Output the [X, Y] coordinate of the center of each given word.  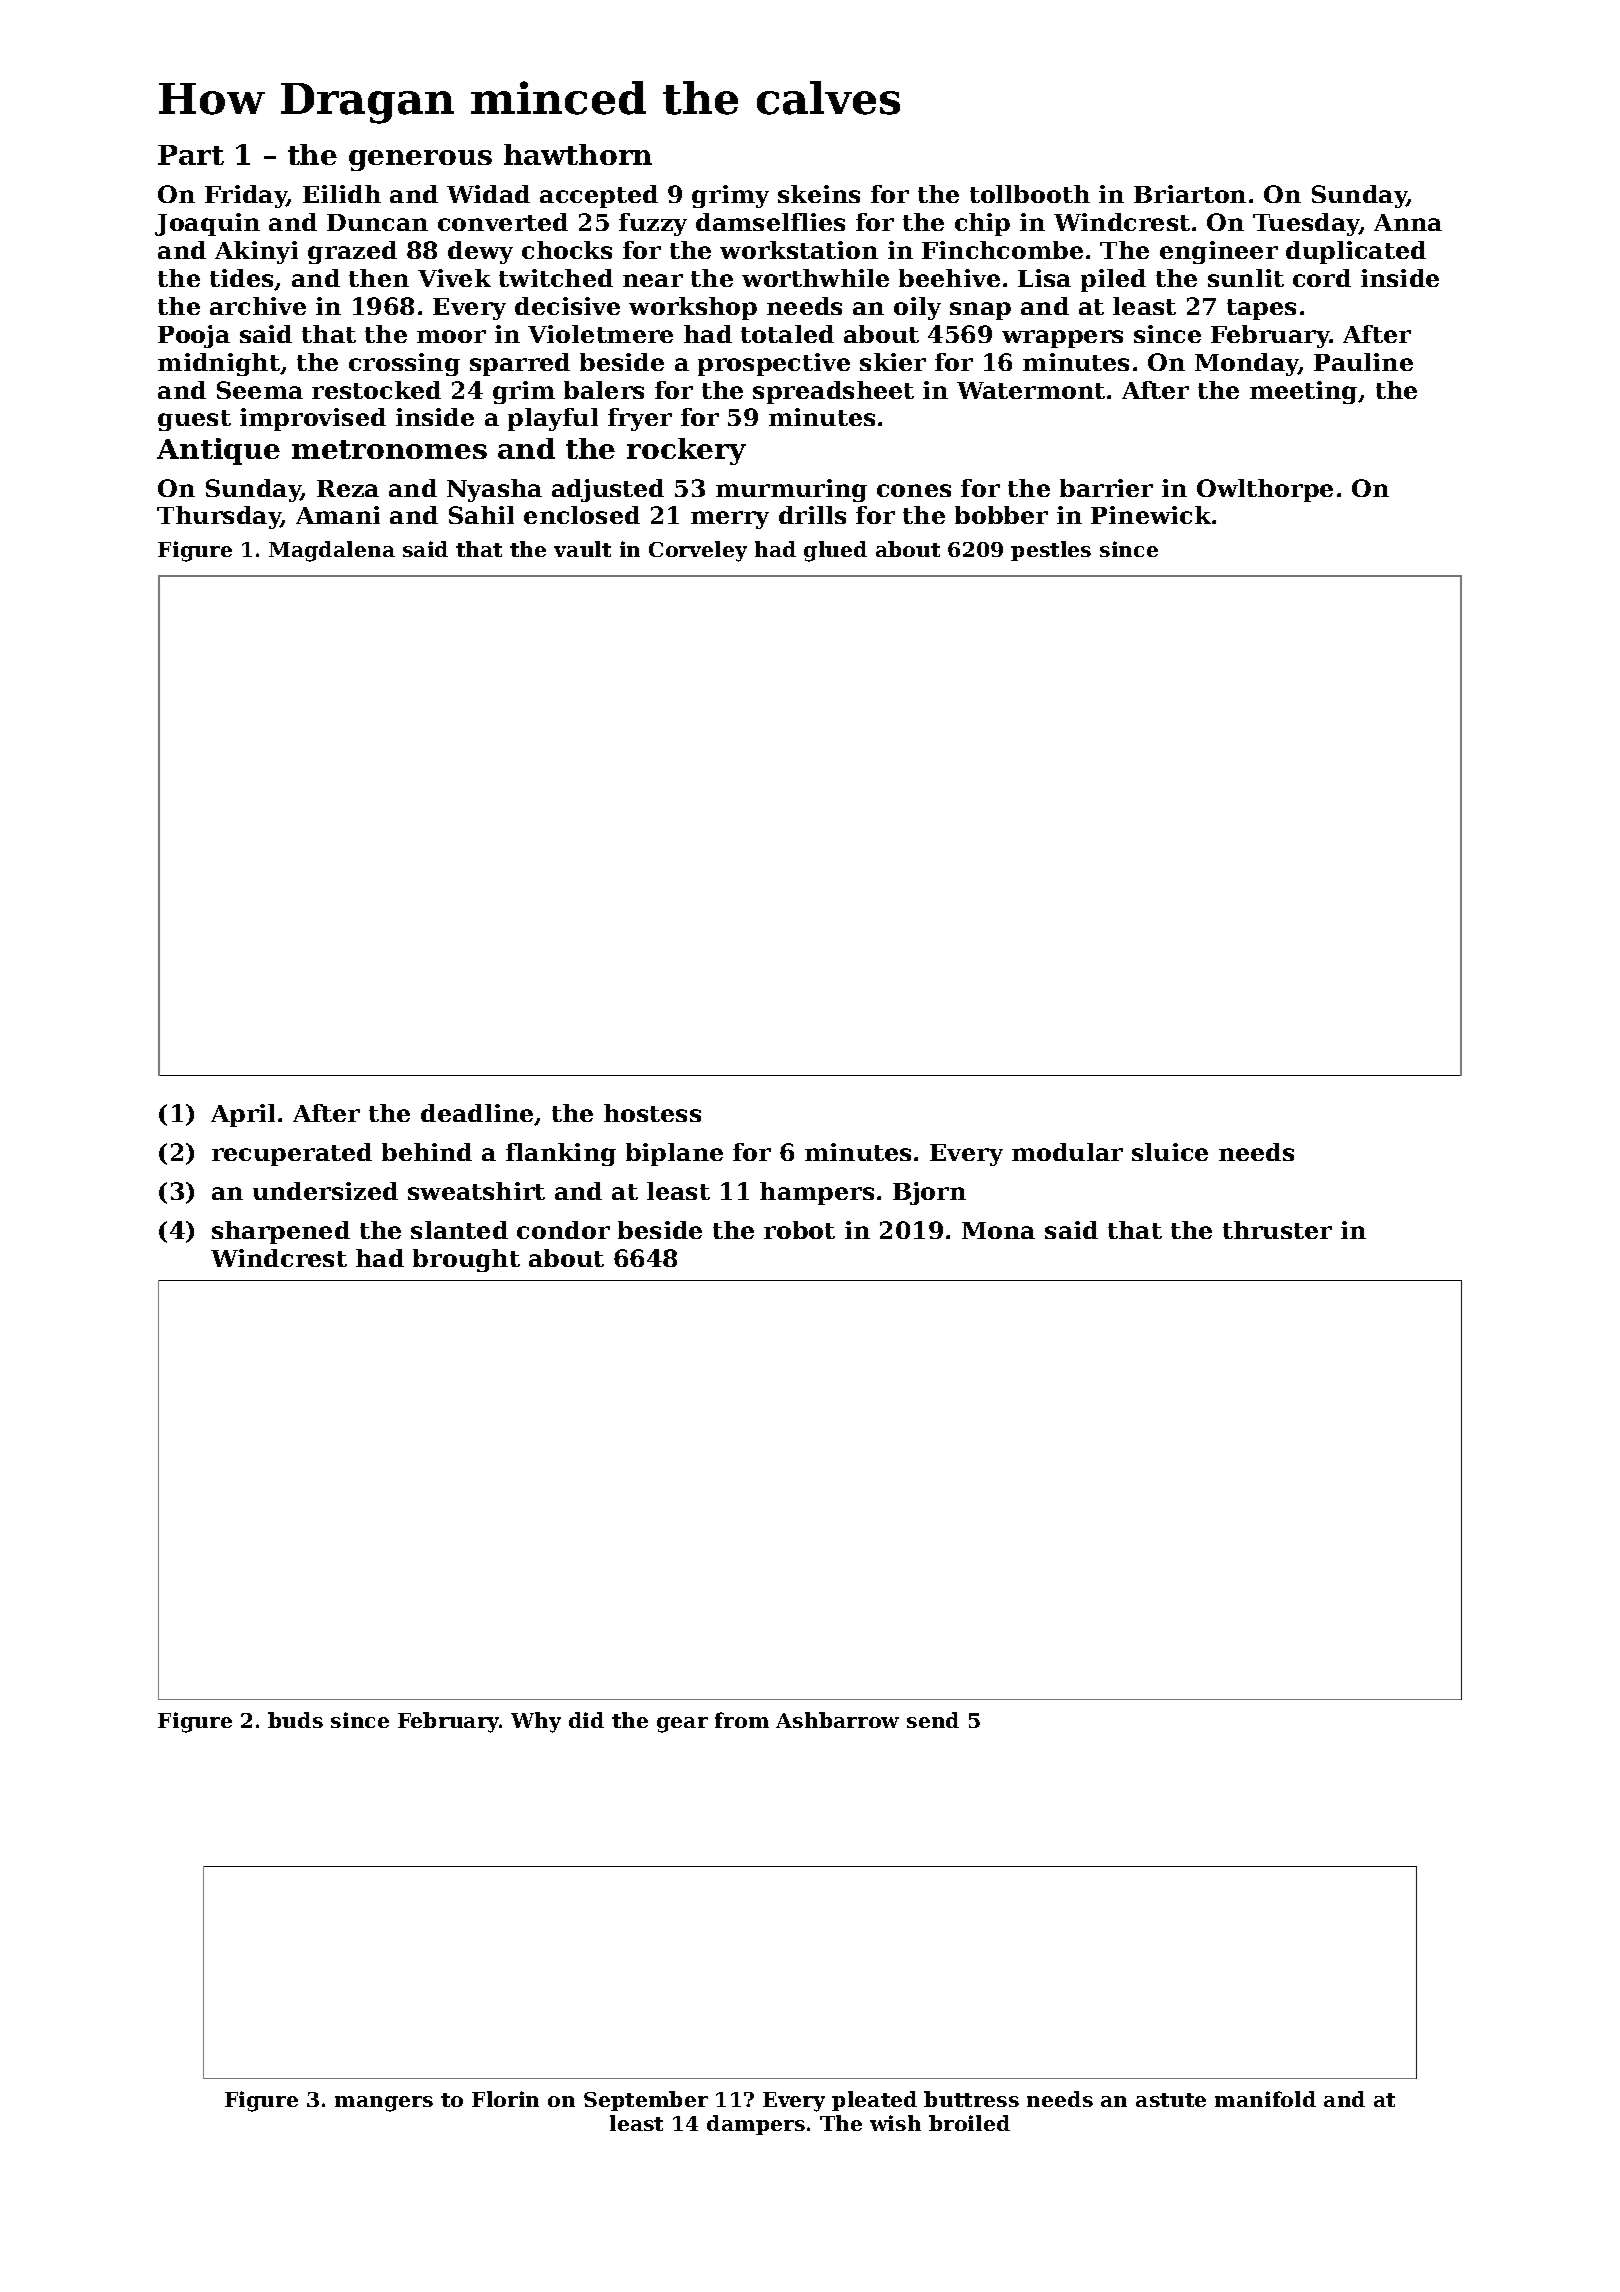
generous [420, 160]
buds [295, 1720]
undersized [325, 1191]
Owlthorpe [1265, 490]
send [933, 1720]
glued [835, 551]
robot [799, 1230]
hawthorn [578, 154]
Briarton [1190, 194]
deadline [477, 1113]
